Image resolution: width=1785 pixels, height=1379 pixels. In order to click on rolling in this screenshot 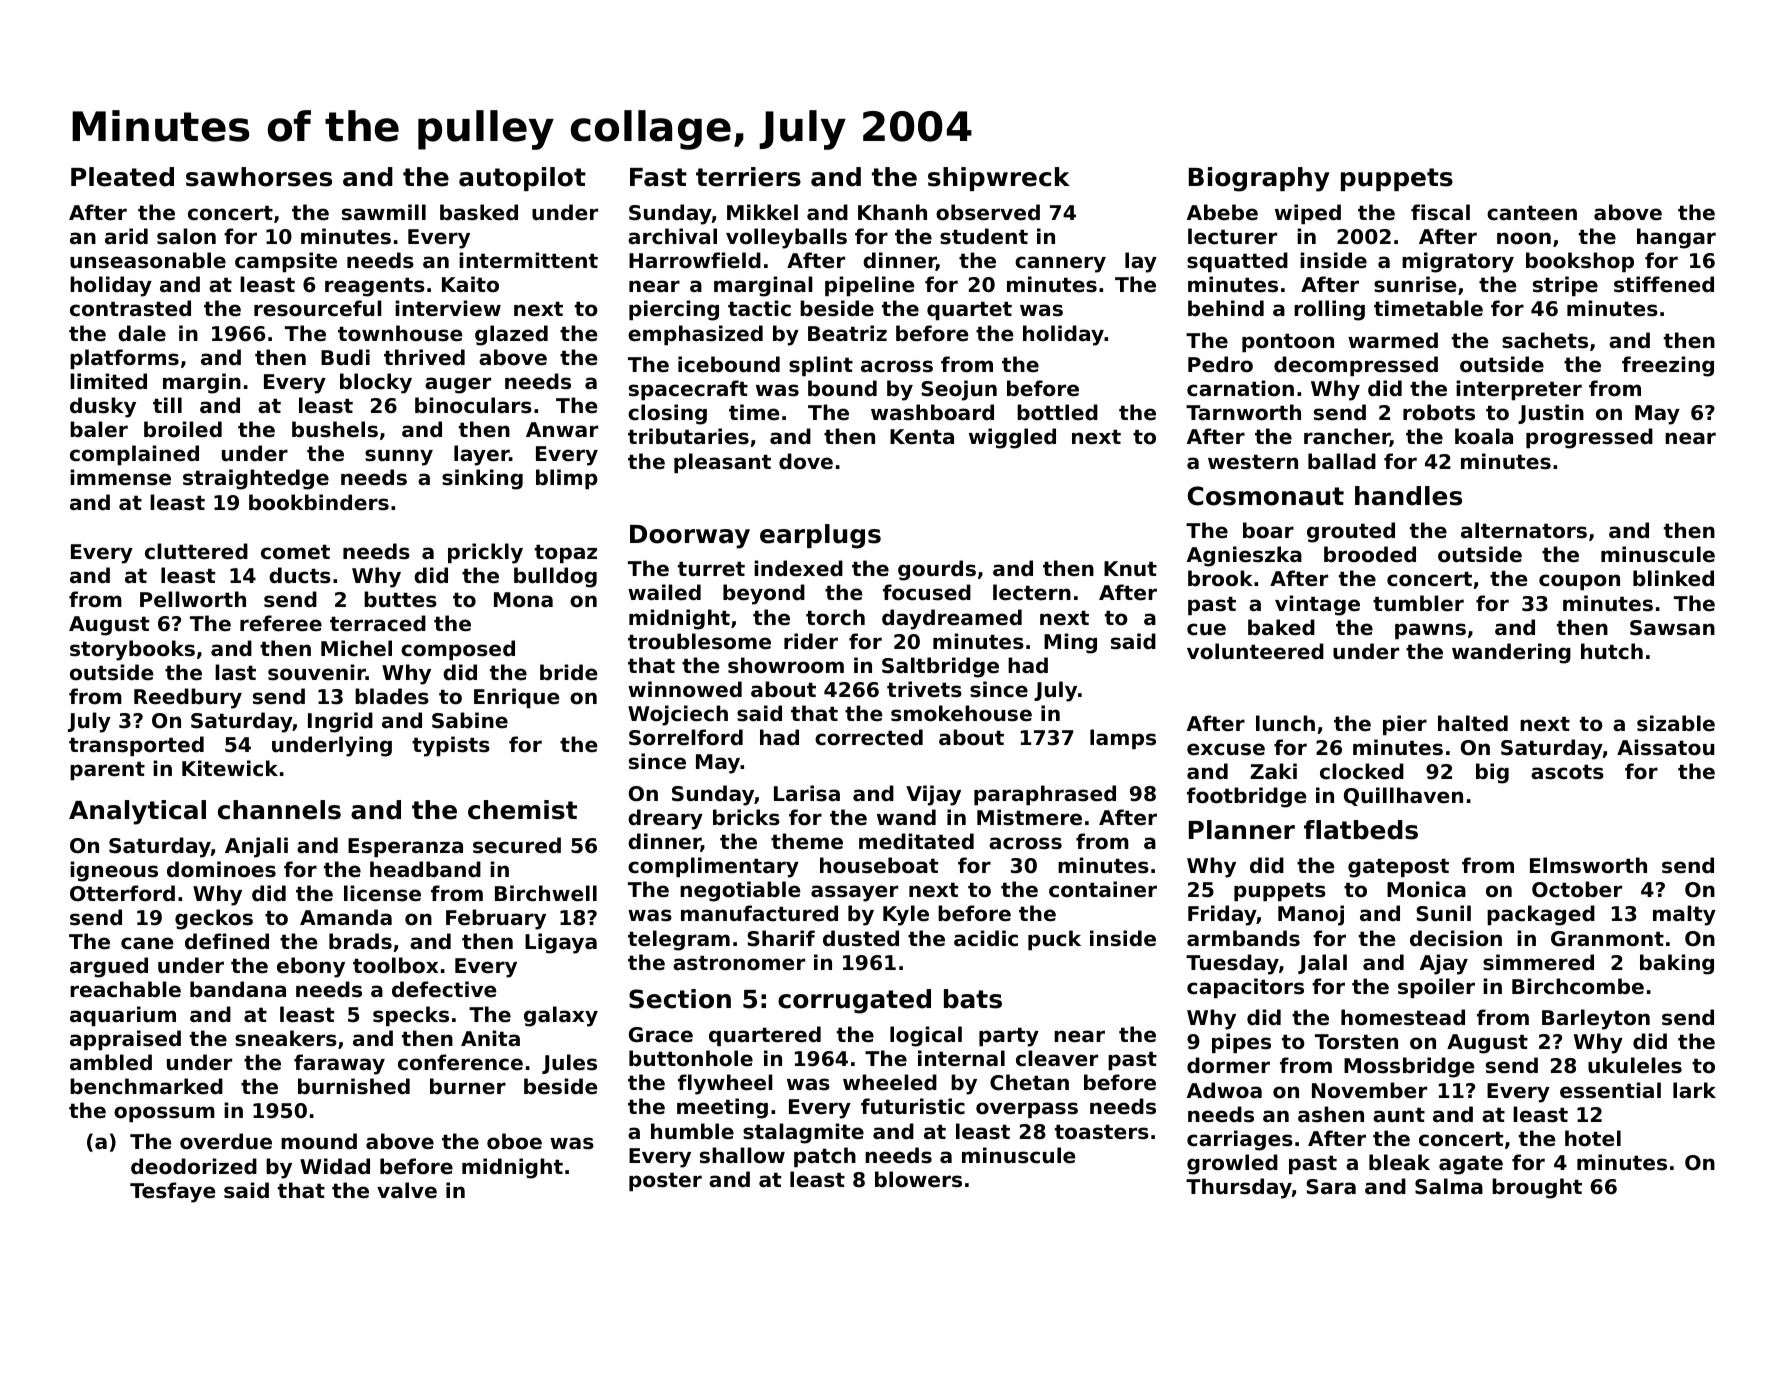, I will do `click(1329, 310)`.
